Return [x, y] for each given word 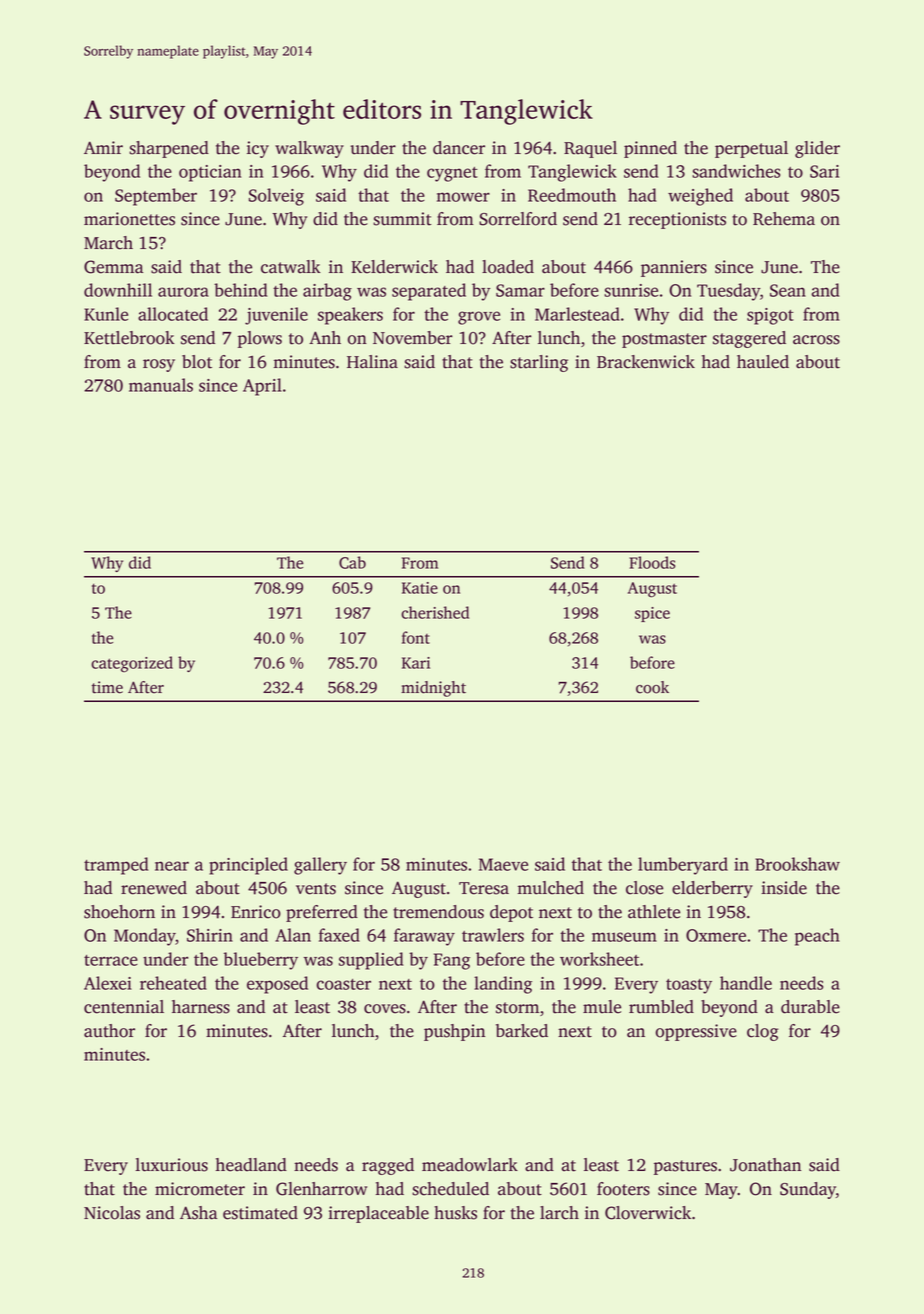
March [108, 243]
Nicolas [112, 1213]
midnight [433, 689]
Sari [824, 171]
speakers [350, 316]
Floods [652, 562]
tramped [116, 866]
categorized [132, 664]
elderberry [712, 889]
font [416, 637]
